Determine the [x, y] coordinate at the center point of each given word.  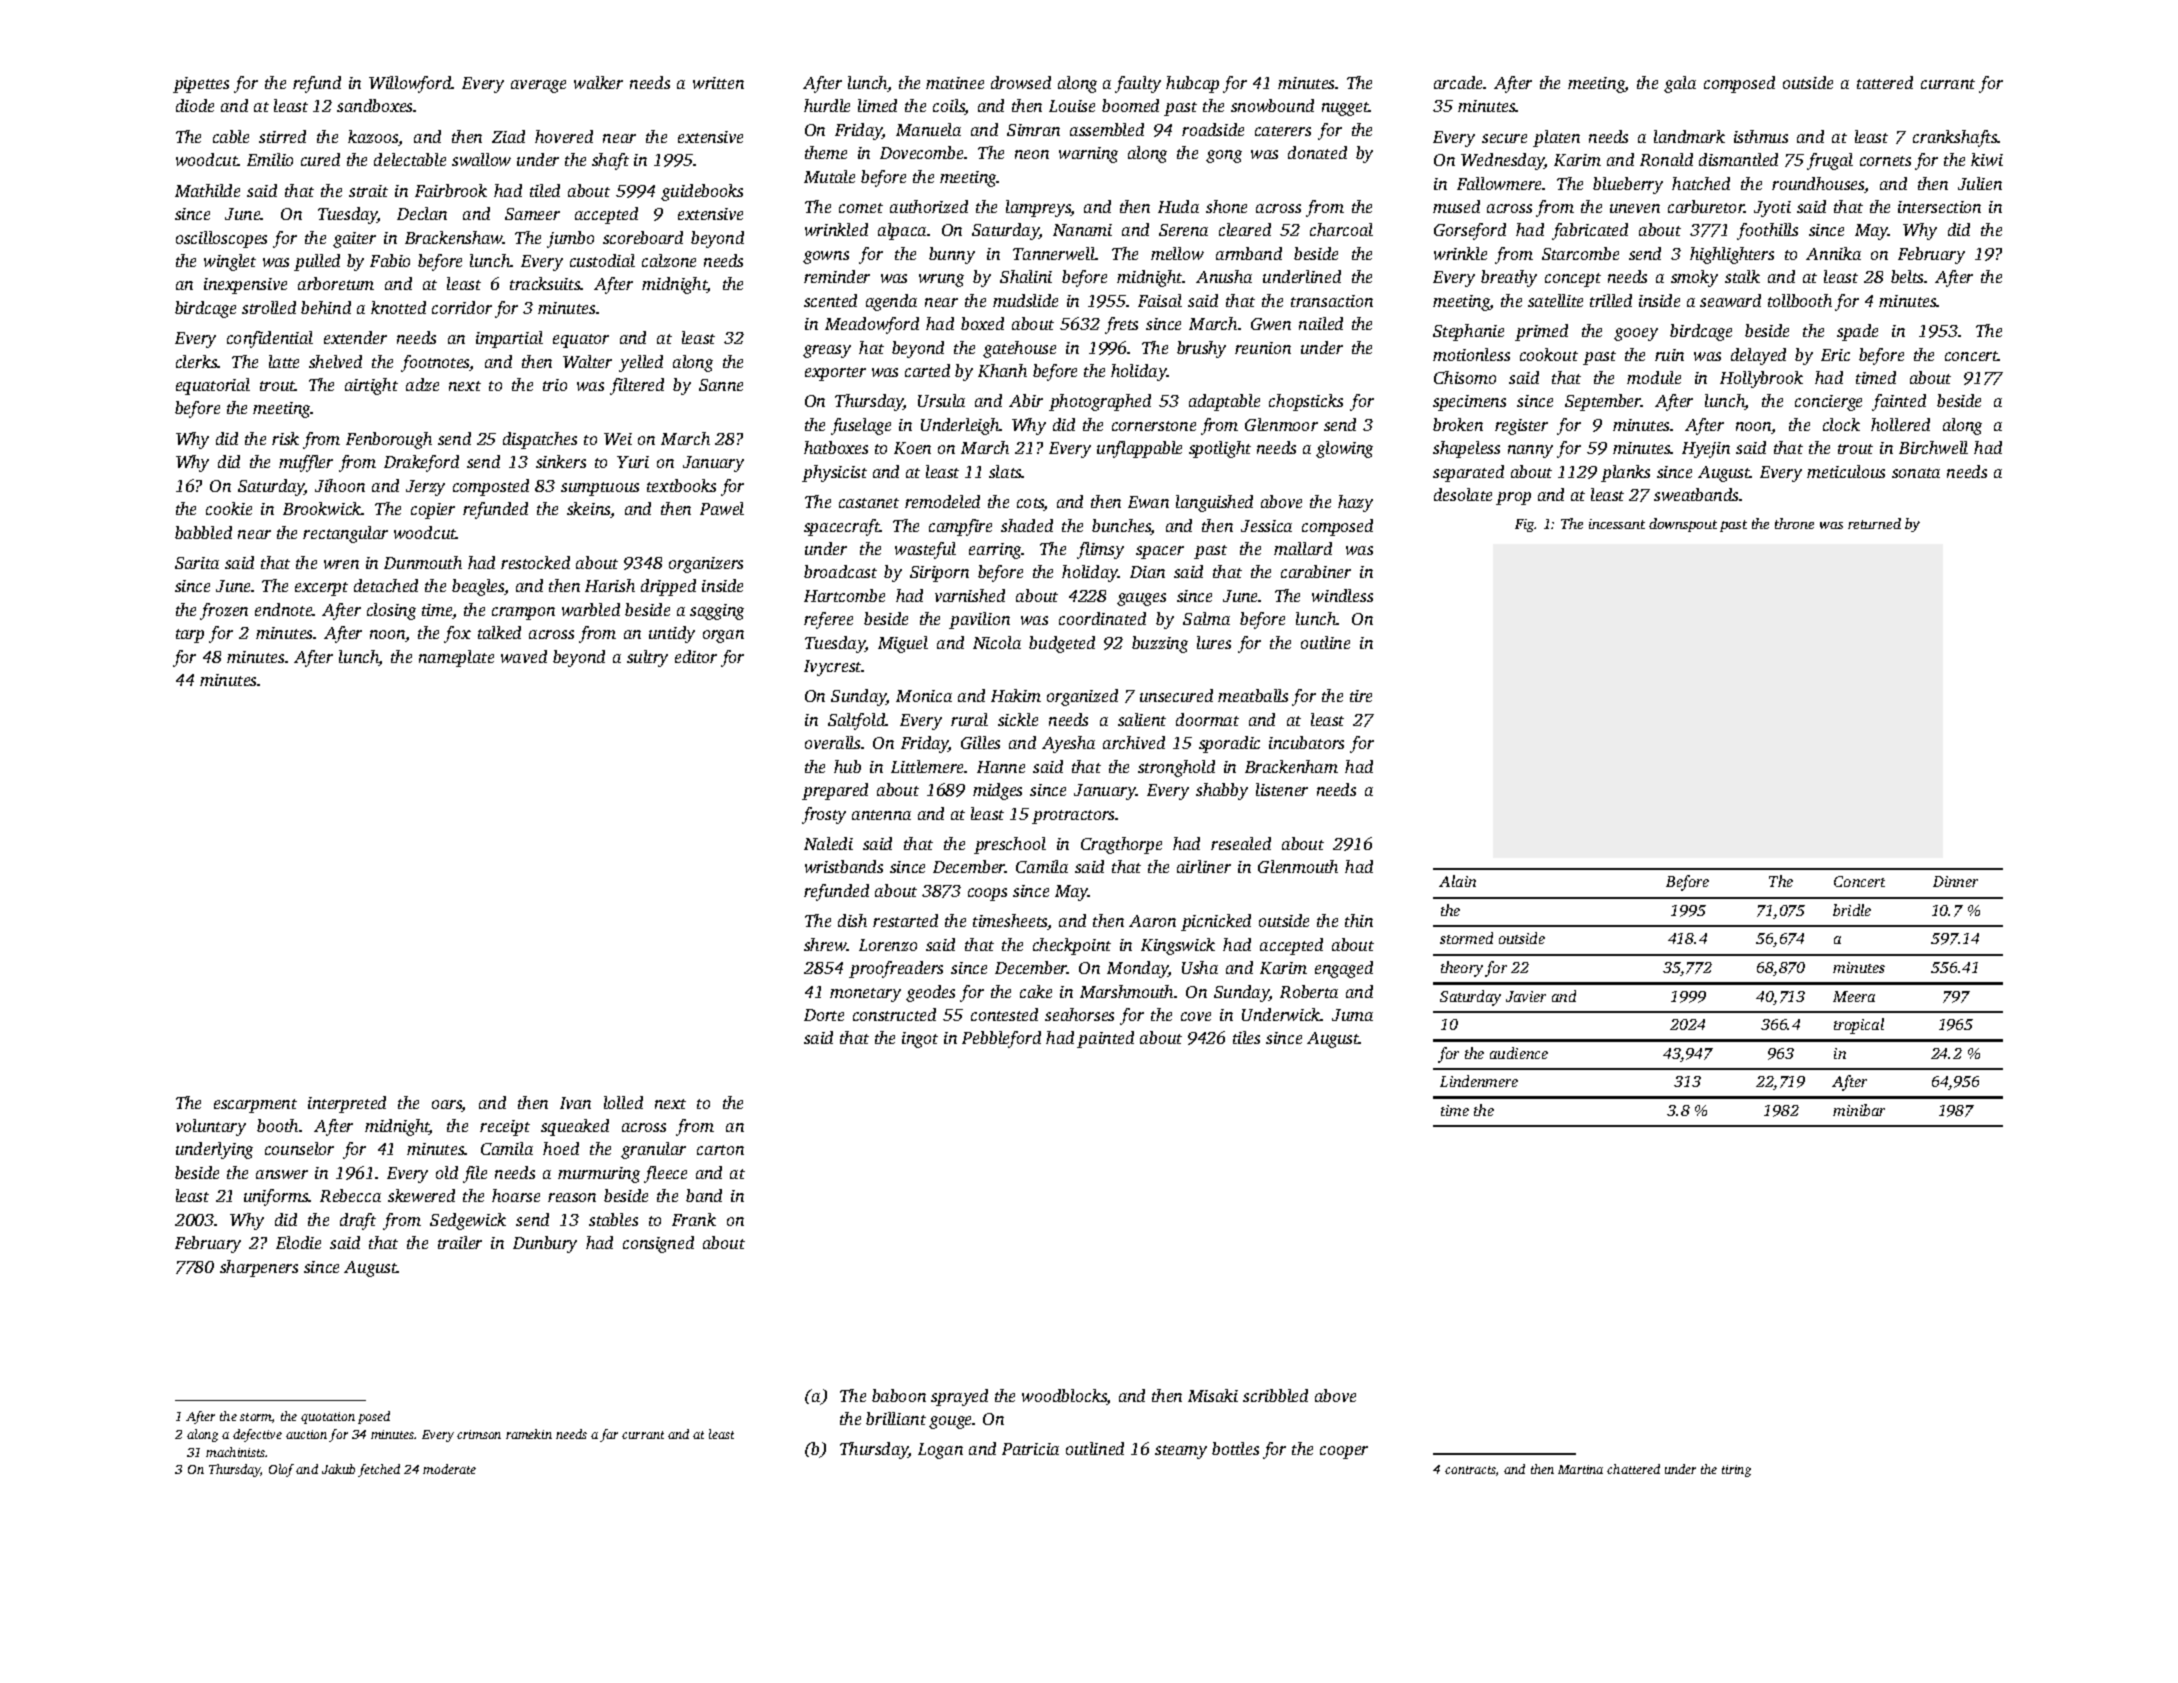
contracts [1470, 1470]
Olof [281, 1470]
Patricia [1030, 1449]
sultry [647, 658]
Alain [1457, 881]
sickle [1018, 719]
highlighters [1732, 255]
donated [1317, 152]
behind [326, 307]
